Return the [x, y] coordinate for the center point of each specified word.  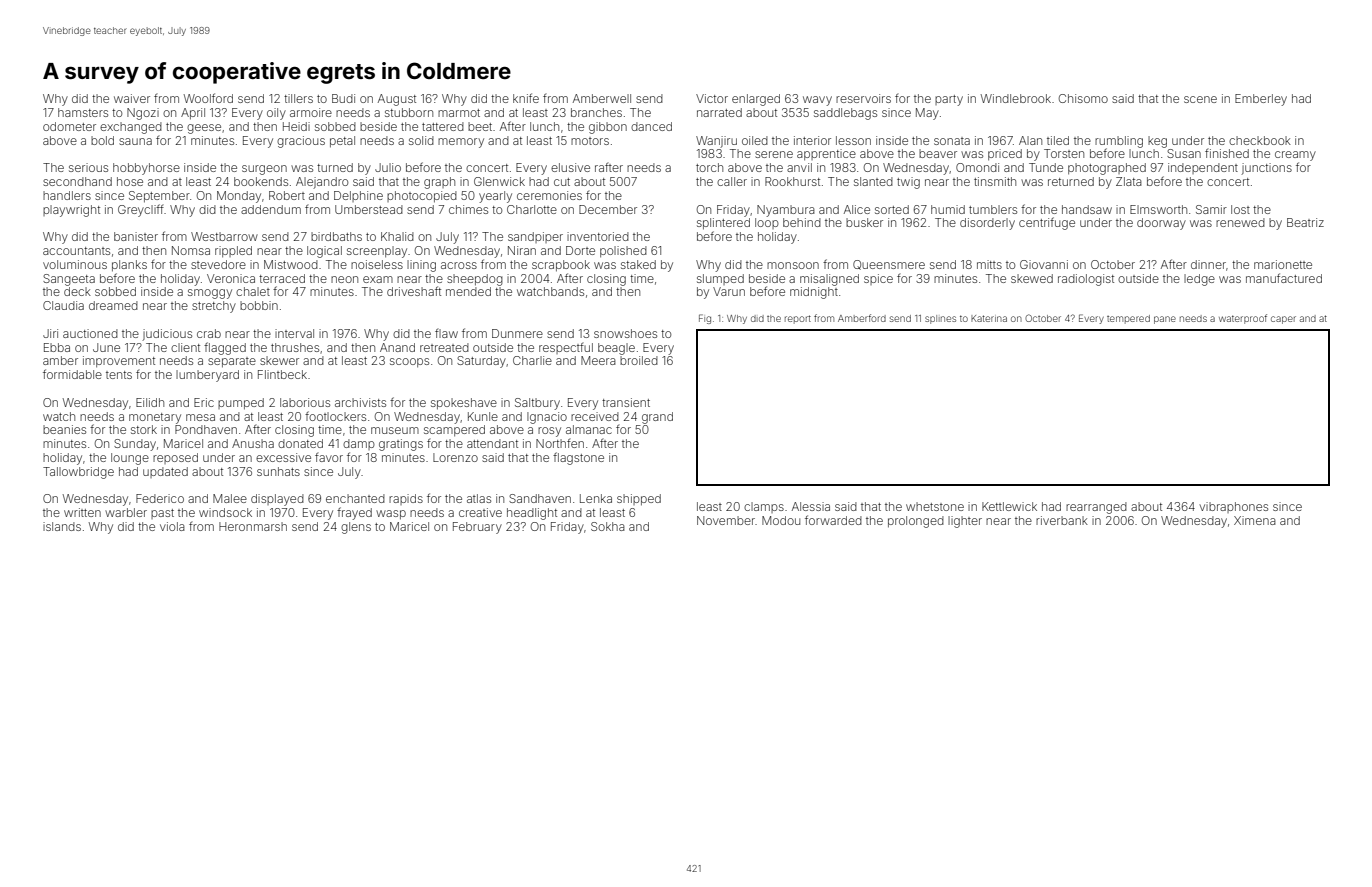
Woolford [208, 98]
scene [1200, 99]
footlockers [335, 416]
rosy [549, 432]
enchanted [355, 498]
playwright [71, 211]
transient [626, 402]
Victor [712, 98]
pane [1165, 320]
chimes [468, 209]
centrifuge [1047, 223]
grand [657, 418]
